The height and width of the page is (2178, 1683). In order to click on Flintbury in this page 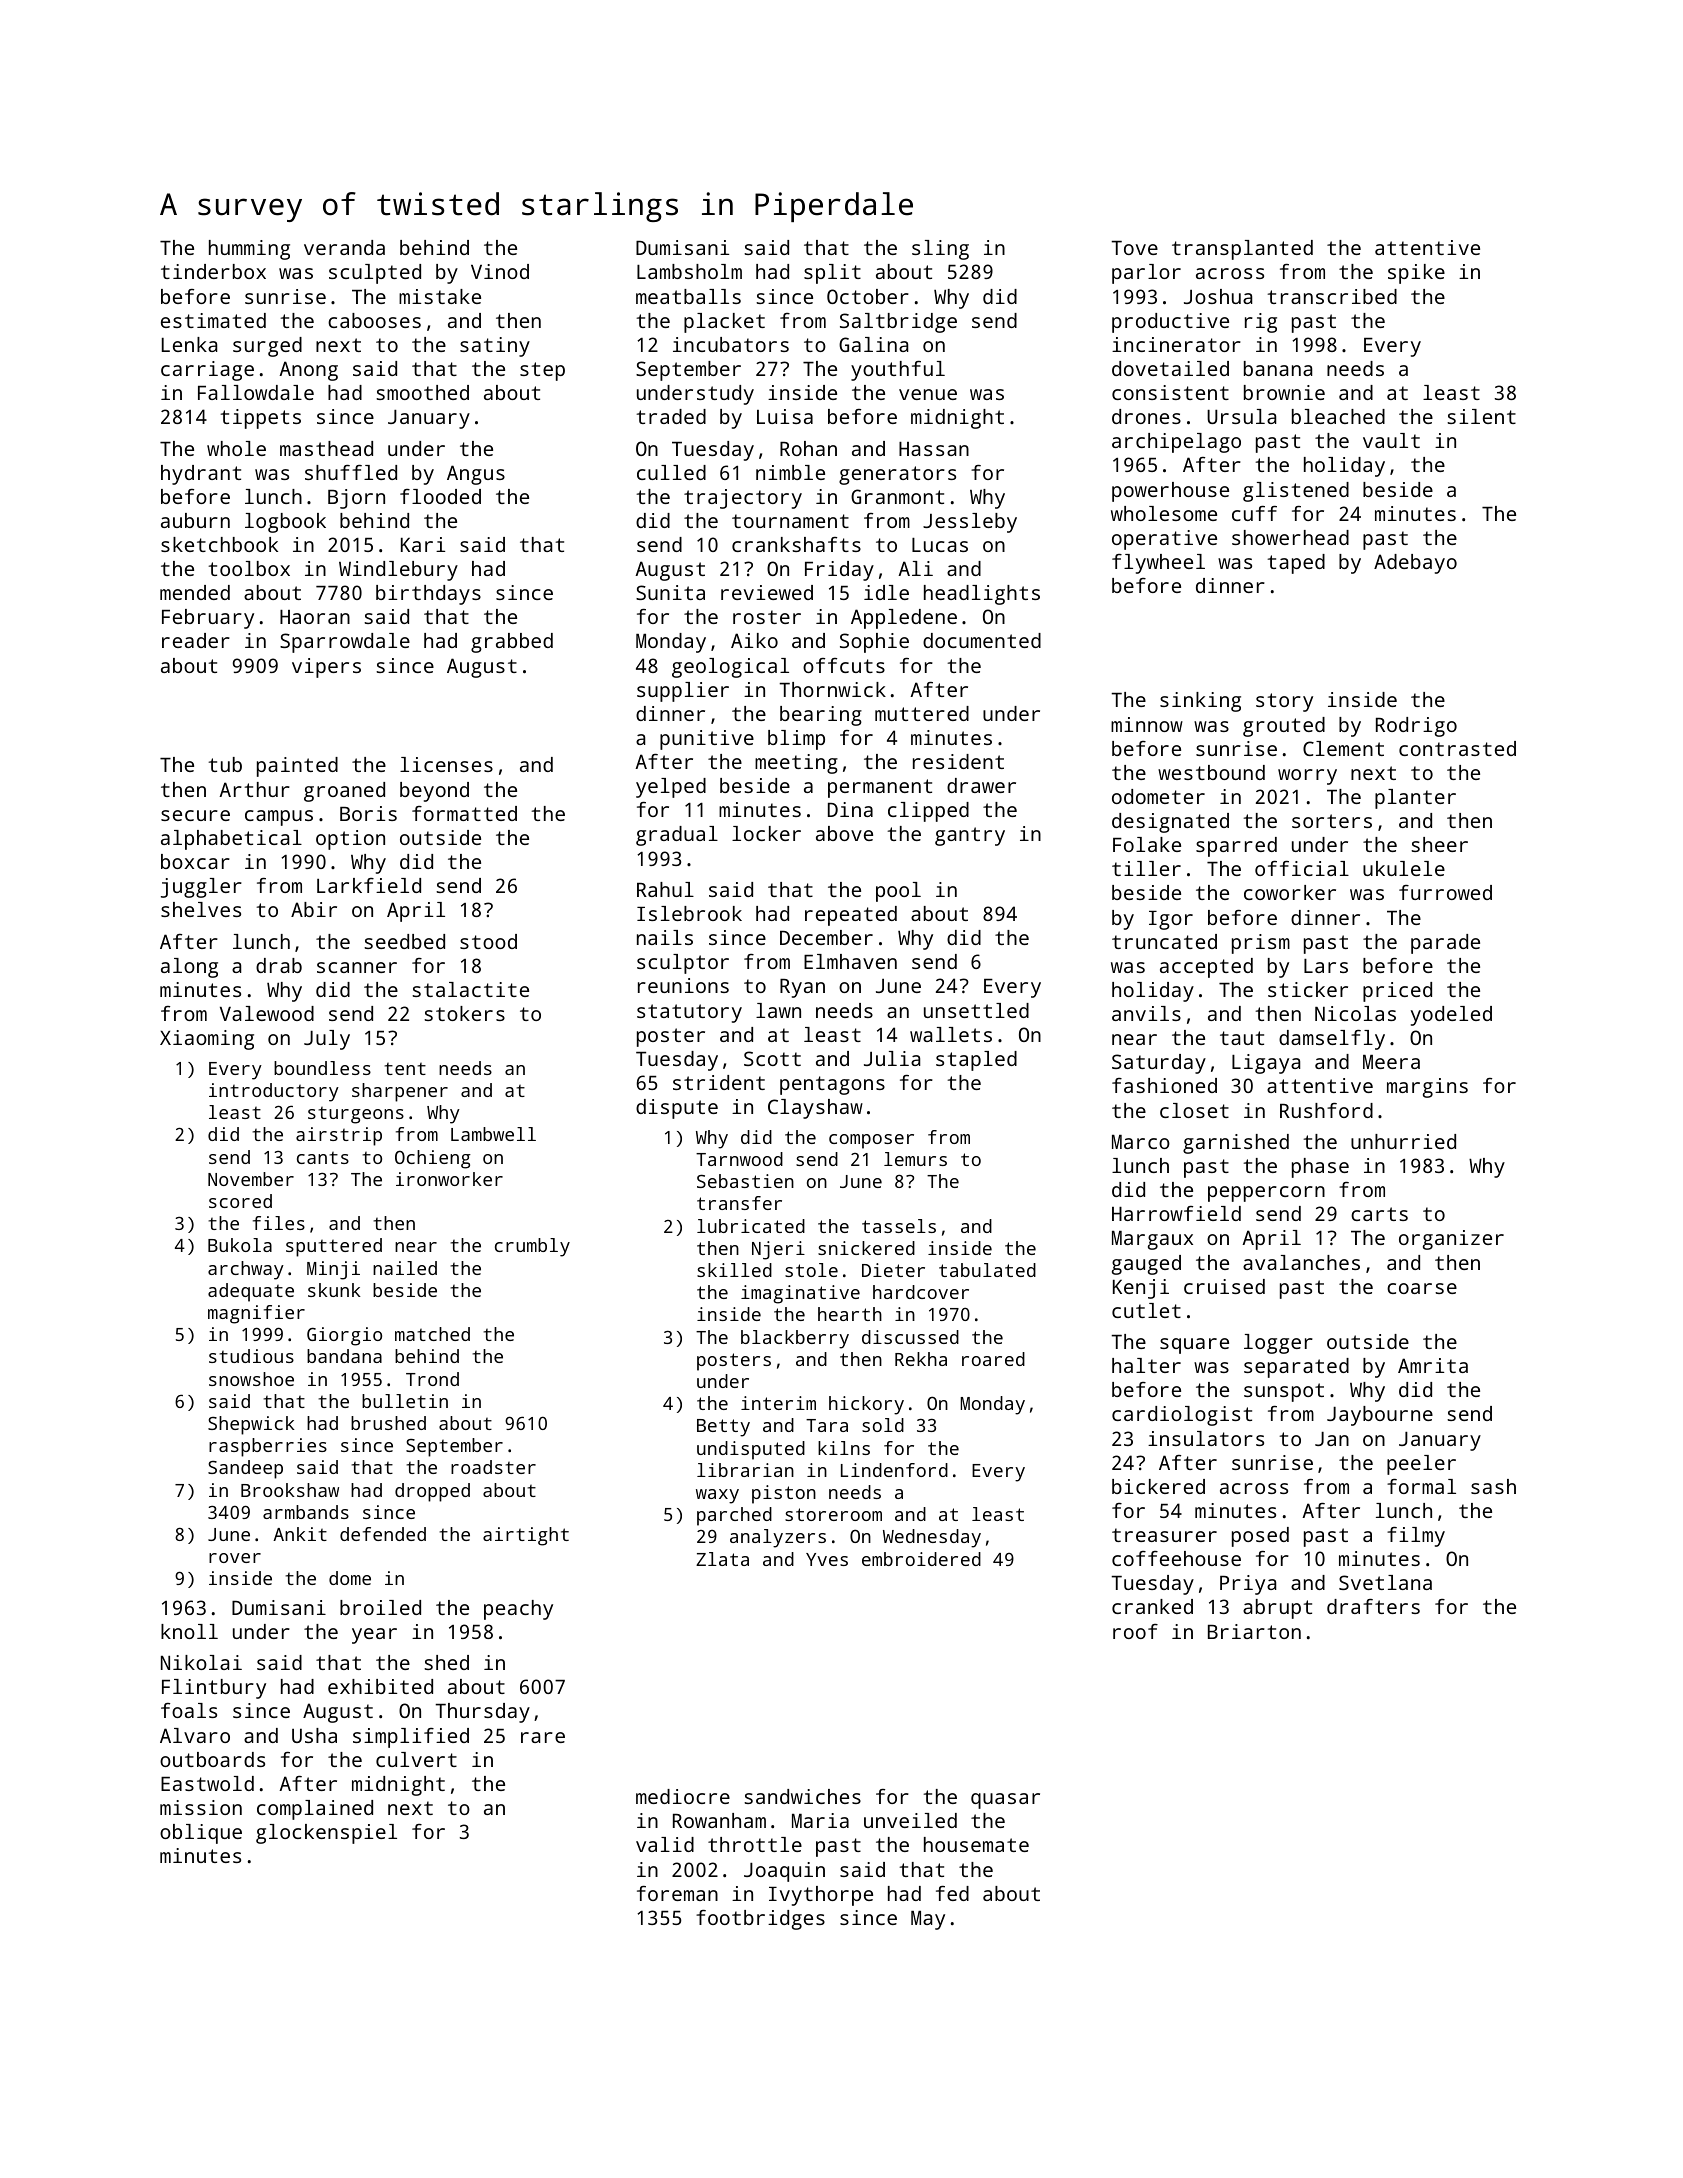, I will do `click(214, 1689)`.
